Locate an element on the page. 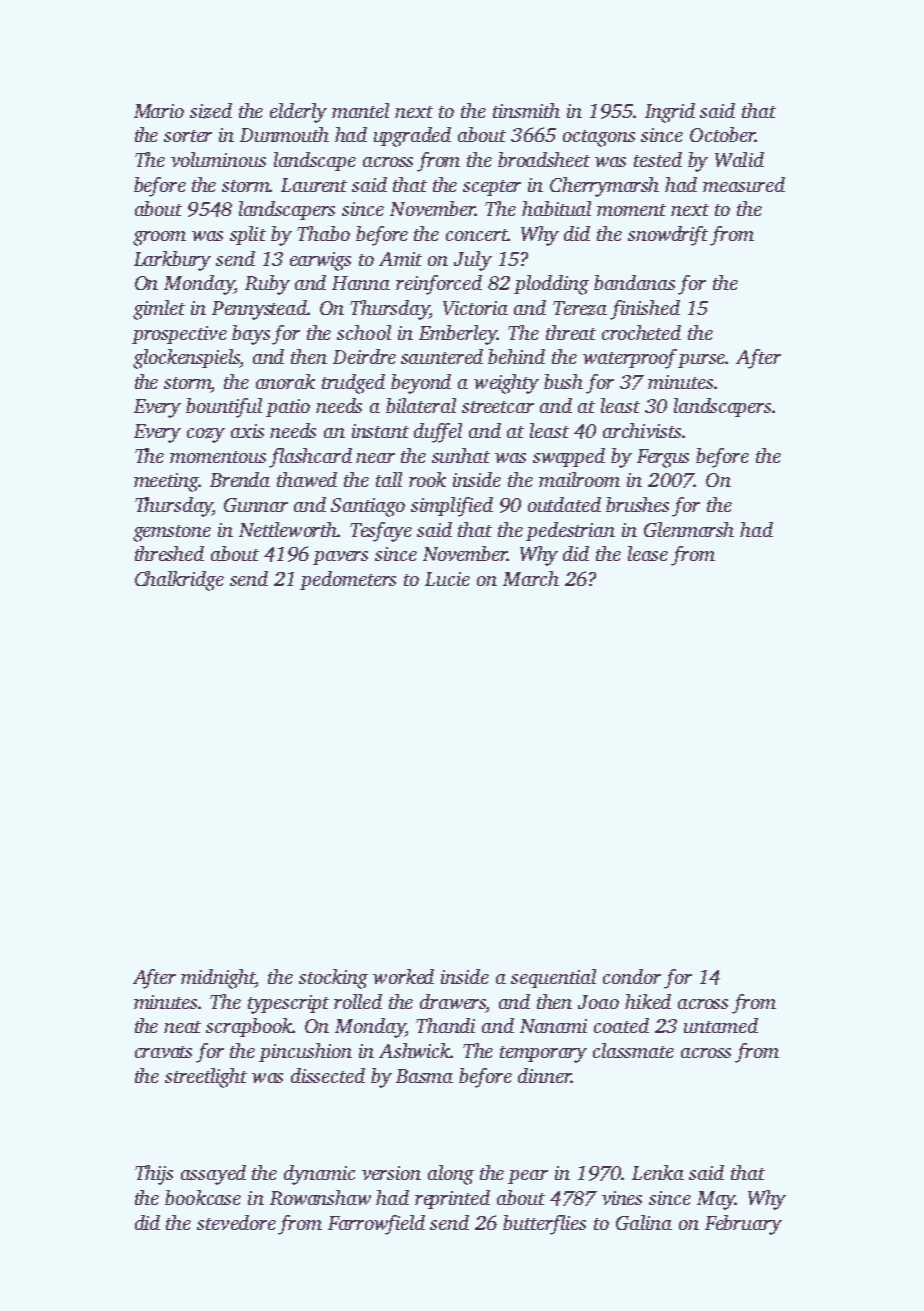  neat is located at coordinates (182, 1027).
